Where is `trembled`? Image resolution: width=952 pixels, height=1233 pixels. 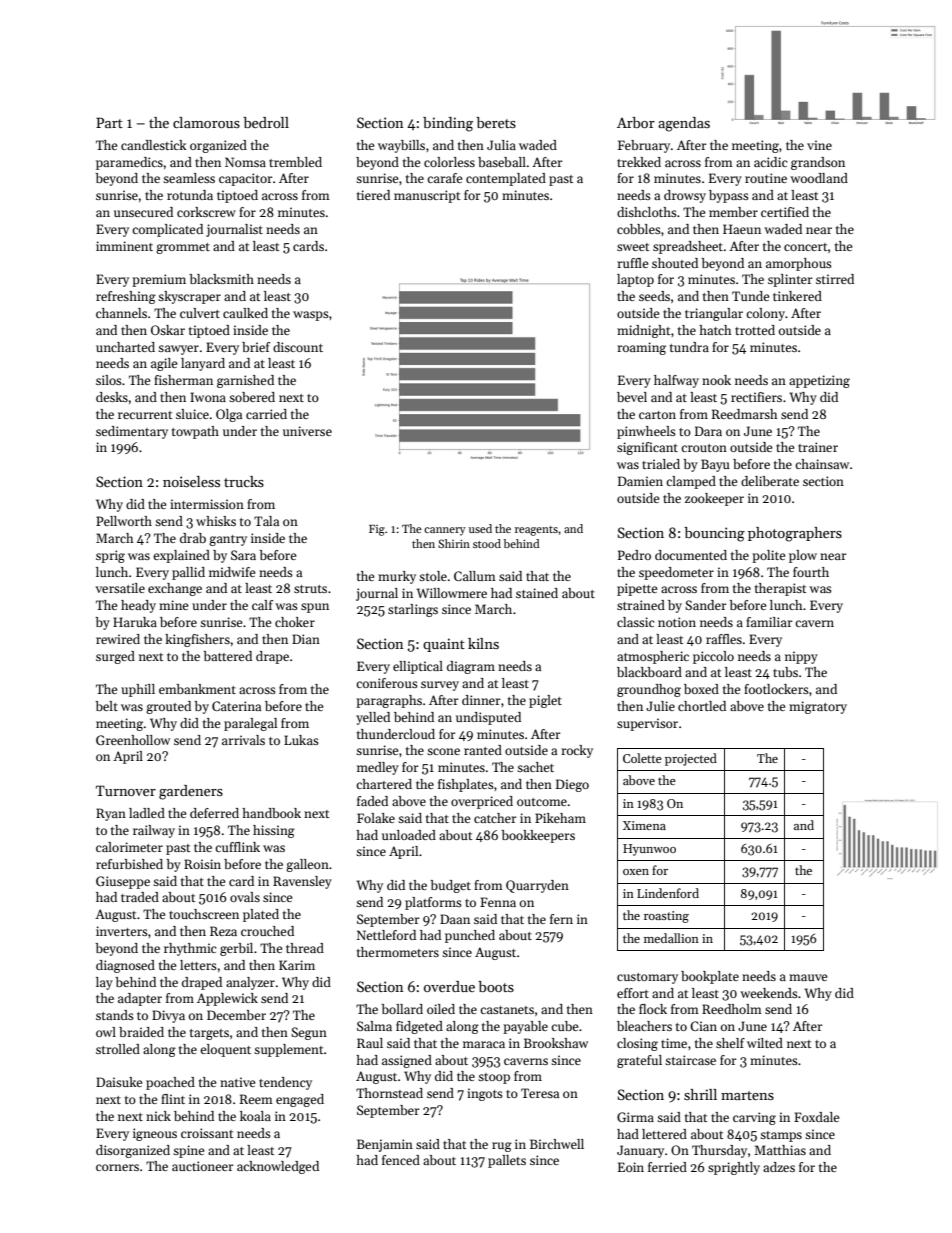 trembled is located at coordinates (295, 162).
